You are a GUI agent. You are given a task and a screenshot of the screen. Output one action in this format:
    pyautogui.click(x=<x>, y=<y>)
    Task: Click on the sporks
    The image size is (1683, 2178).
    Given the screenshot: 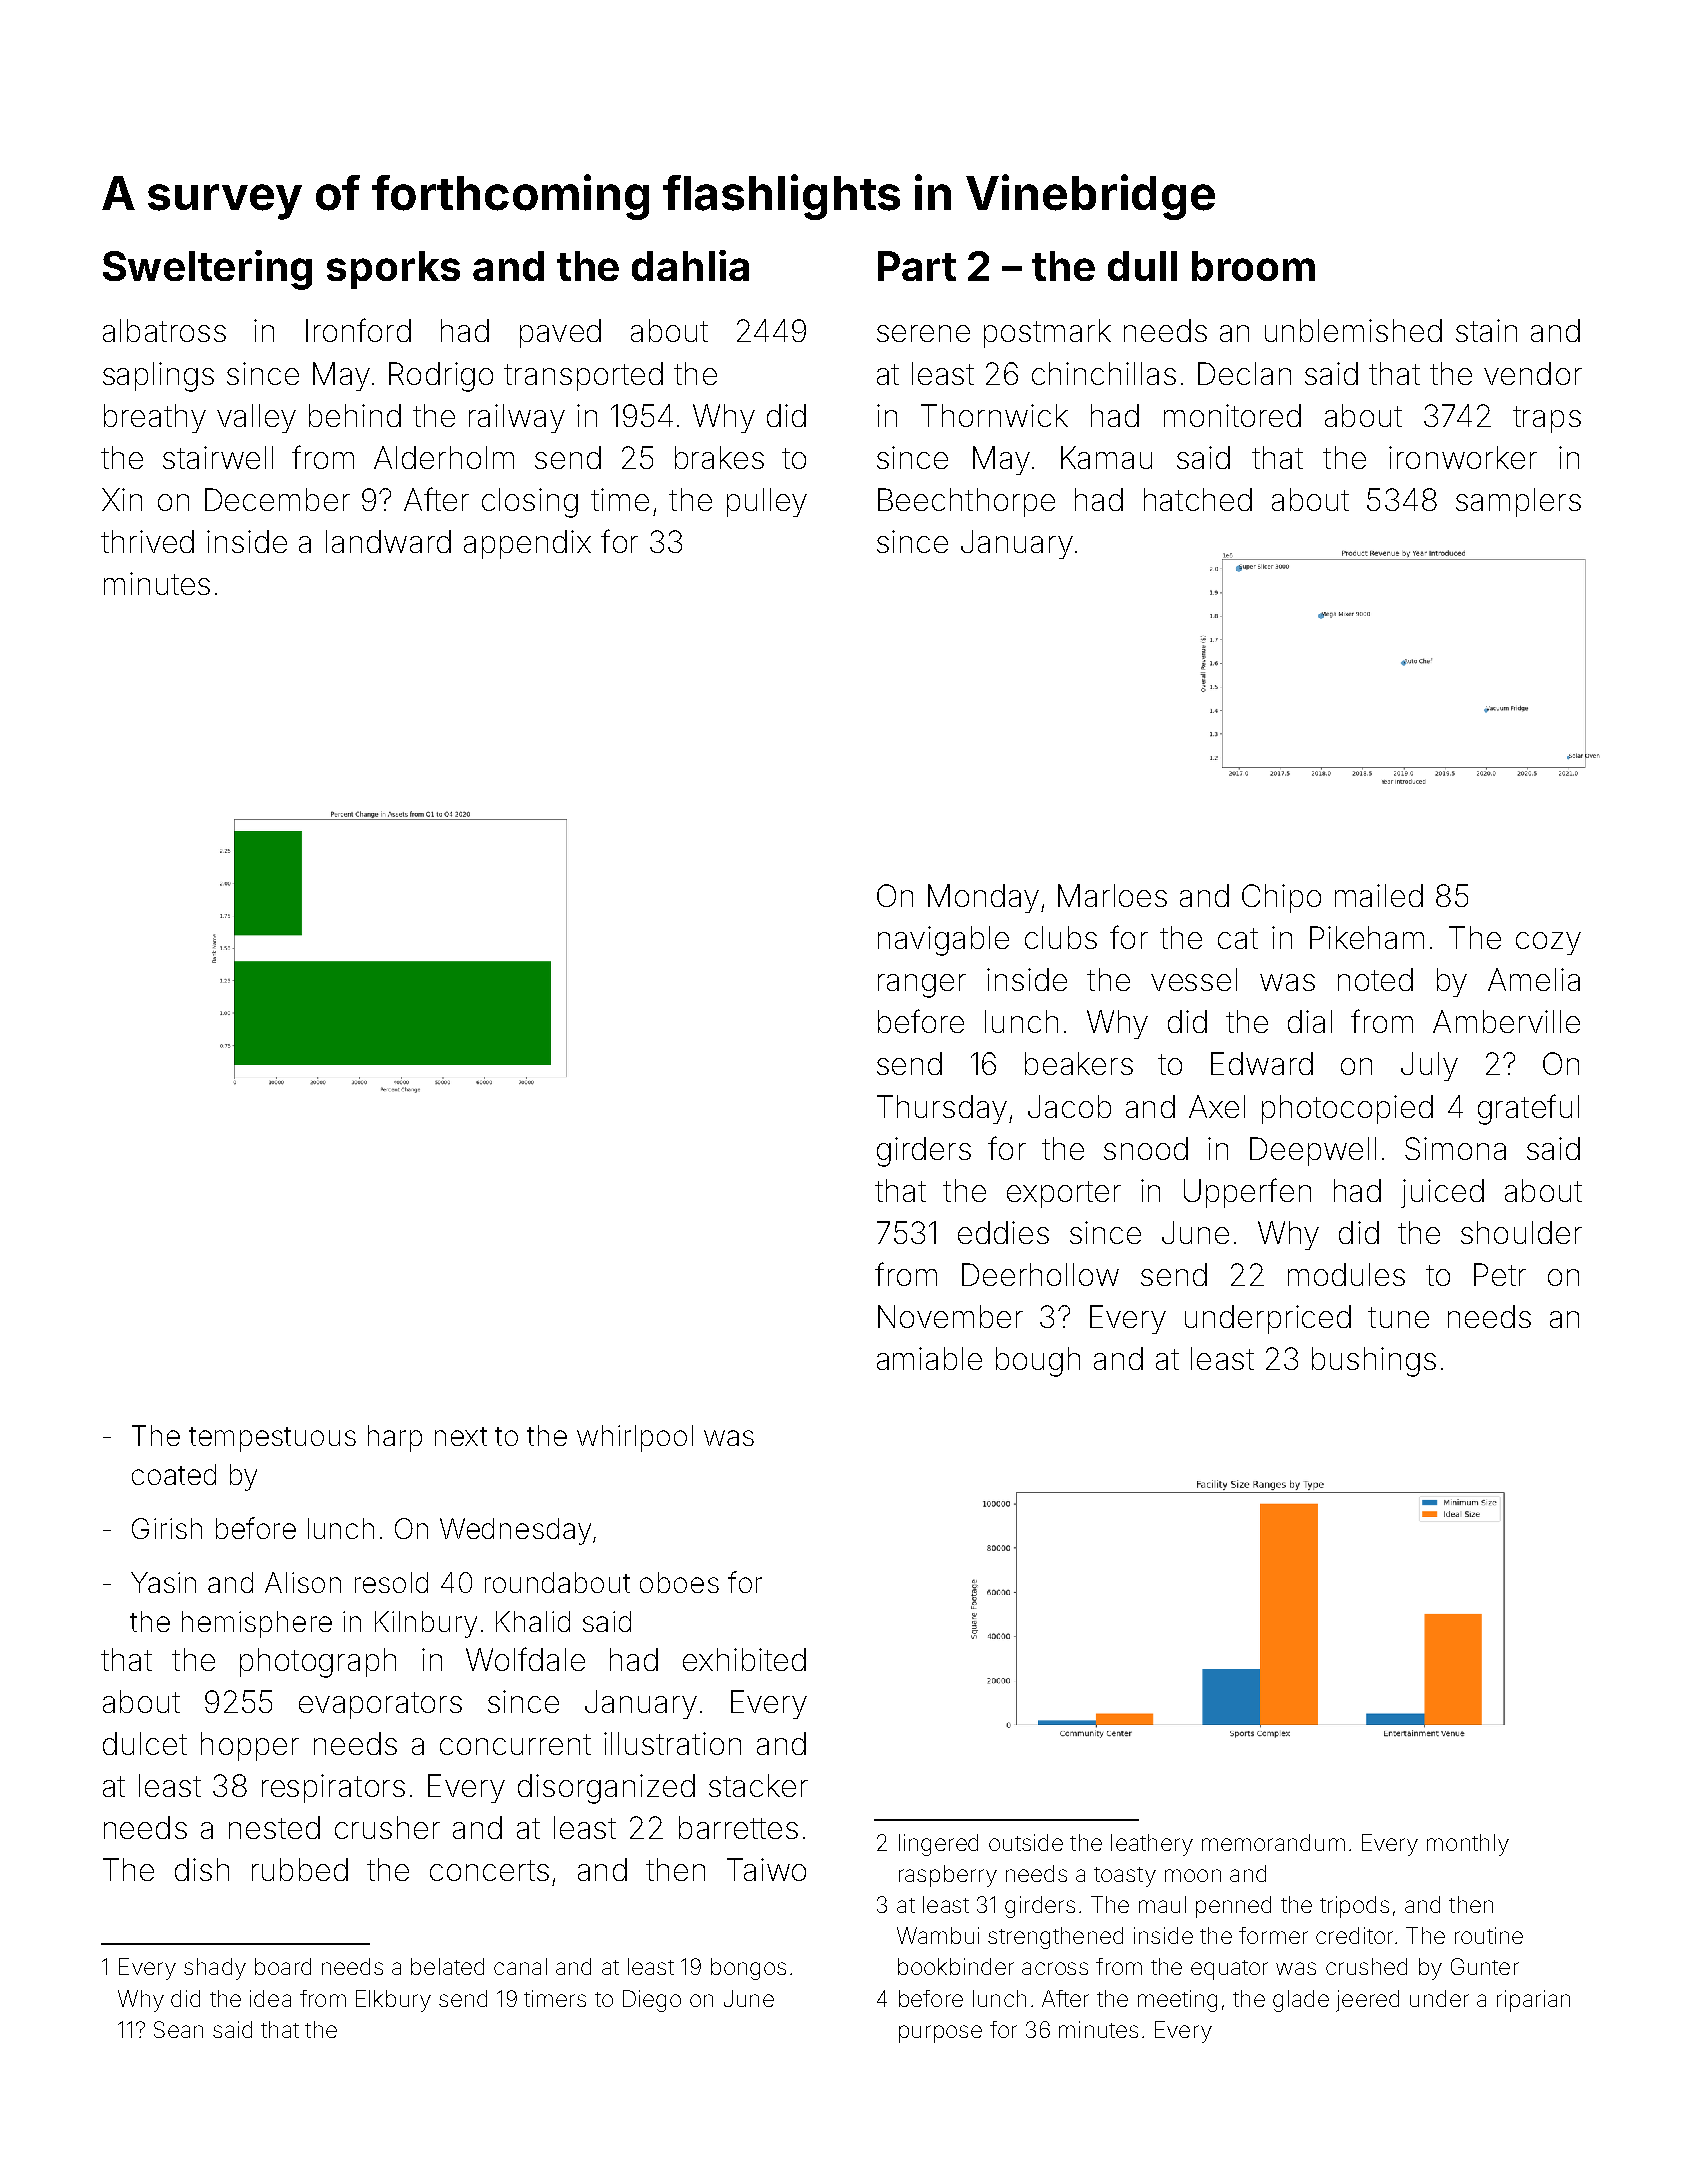 What is the action you would take?
    pyautogui.click(x=393, y=270)
